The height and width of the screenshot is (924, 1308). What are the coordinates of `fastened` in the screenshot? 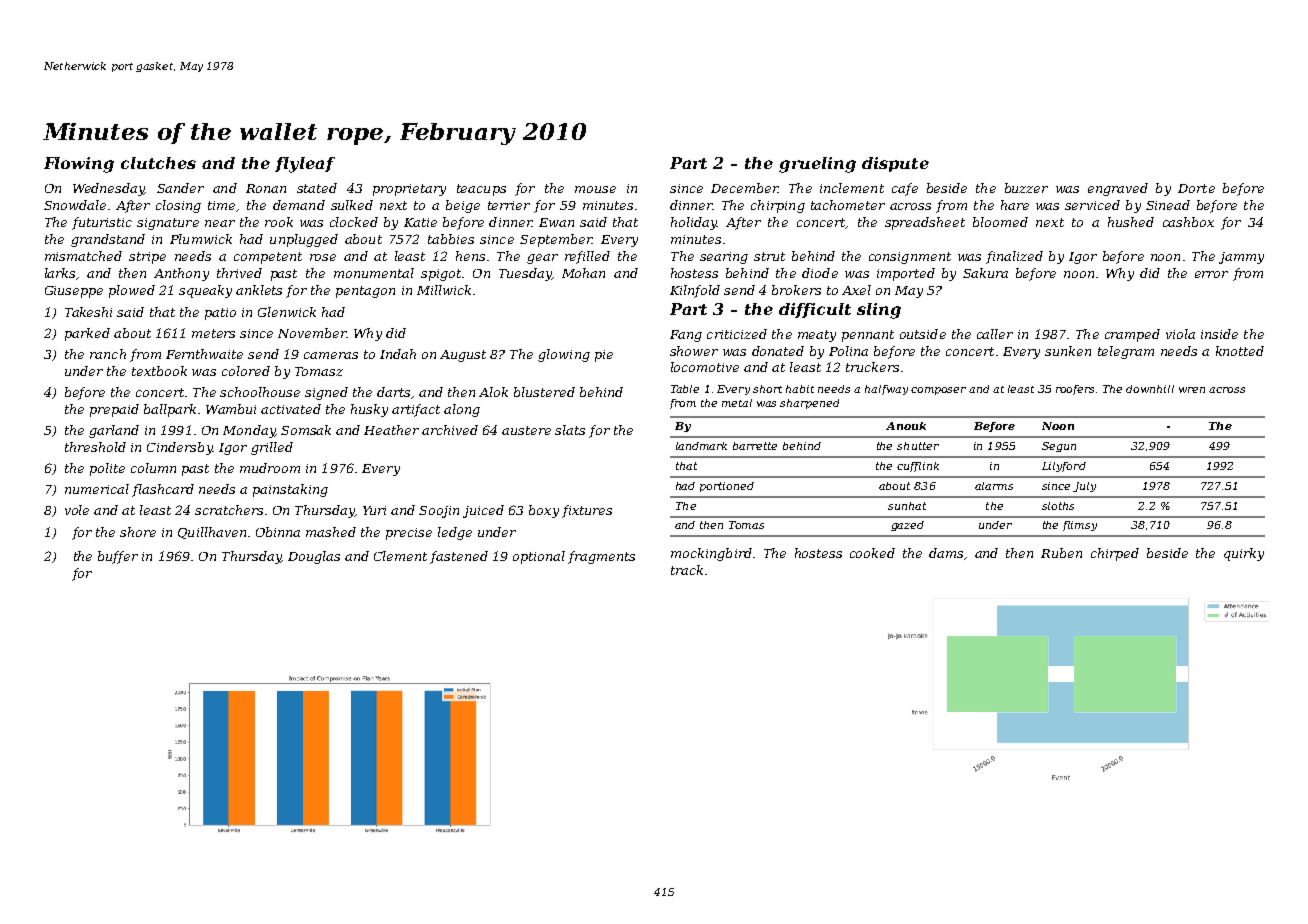 It's located at (459, 557).
